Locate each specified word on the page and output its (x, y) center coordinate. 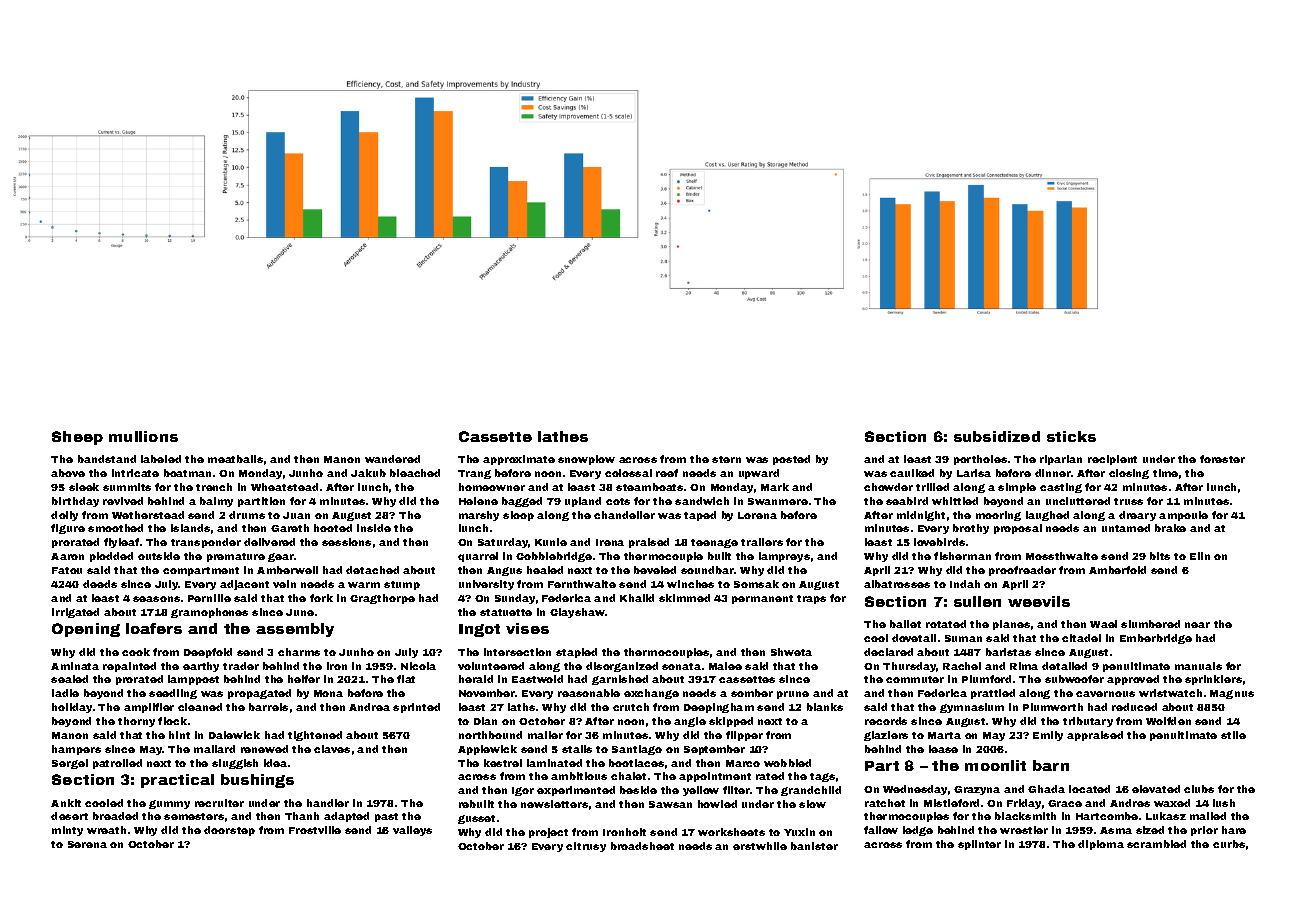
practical (177, 781)
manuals (1198, 666)
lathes (563, 436)
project (548, 833)
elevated (1156, 789)
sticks (1071, 436)
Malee (725, 666)
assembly (295, 630)
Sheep (77, 438)
